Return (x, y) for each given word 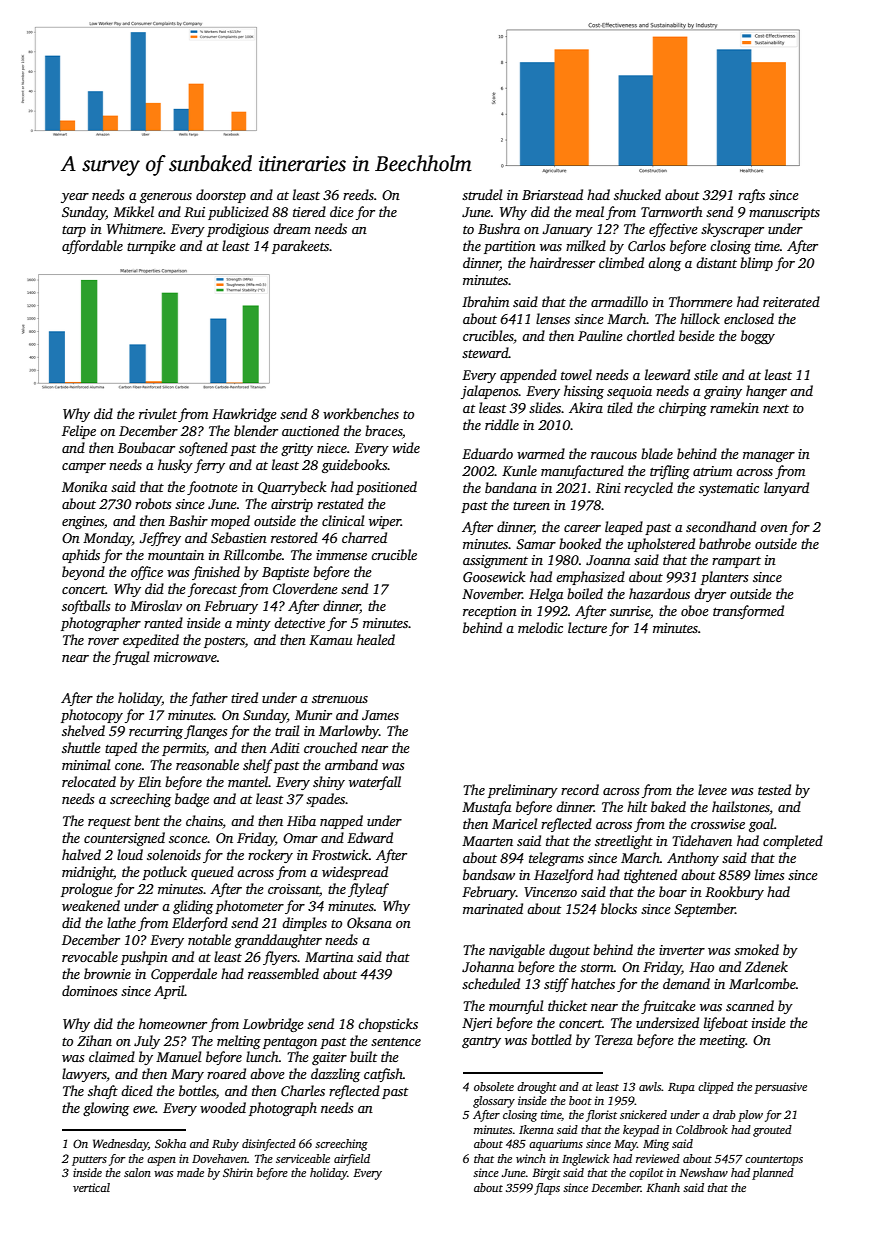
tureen (531, 506)
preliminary (523, 791)
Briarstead (552, 194)
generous (166, 198)
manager (769, 457)
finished (216, 573)
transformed (748, 612)
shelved (83, 730)
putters (89, 1161)
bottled (551, 1039)
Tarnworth (672, 211)
